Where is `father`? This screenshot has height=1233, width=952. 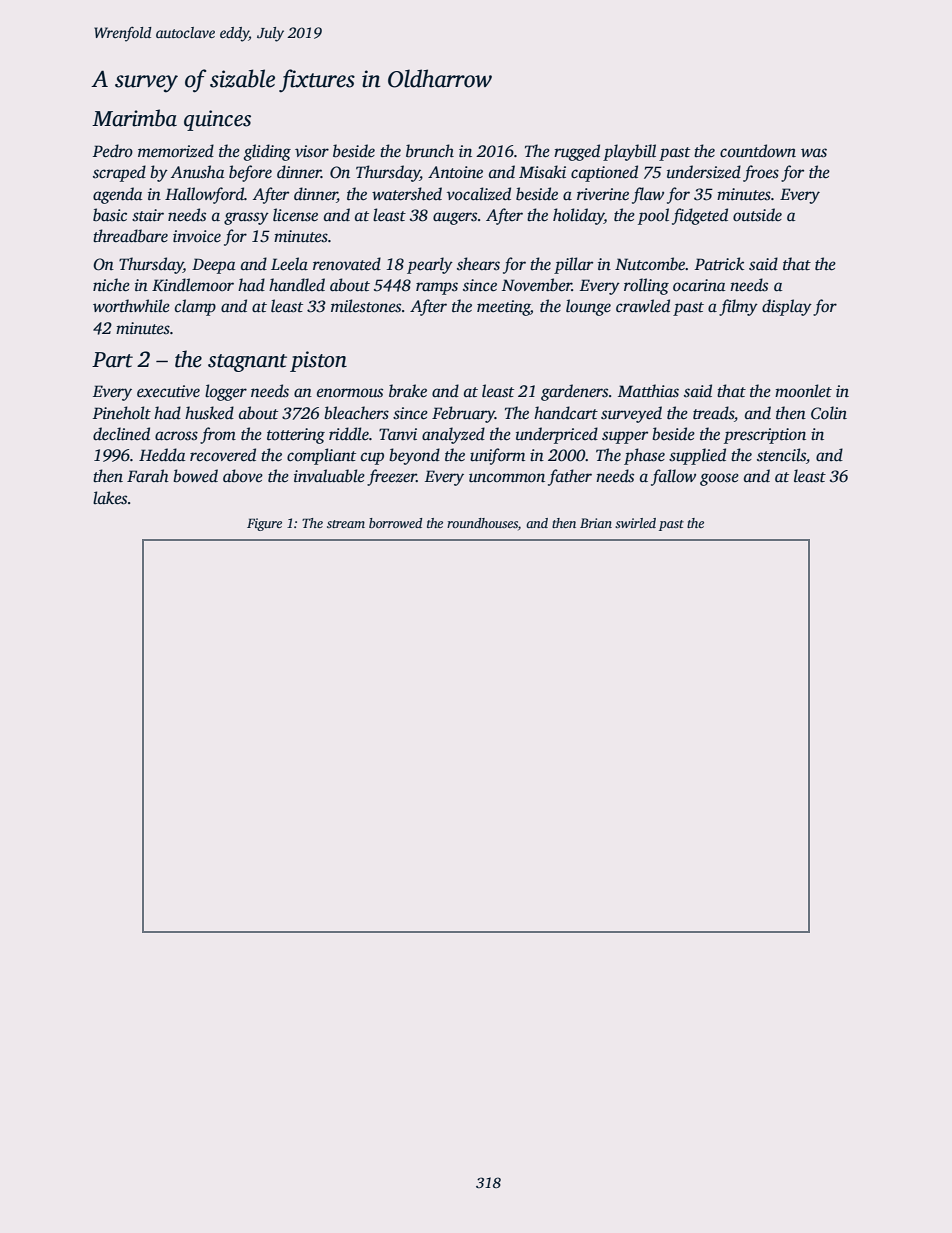
father is located at coordinates (570, 477).
